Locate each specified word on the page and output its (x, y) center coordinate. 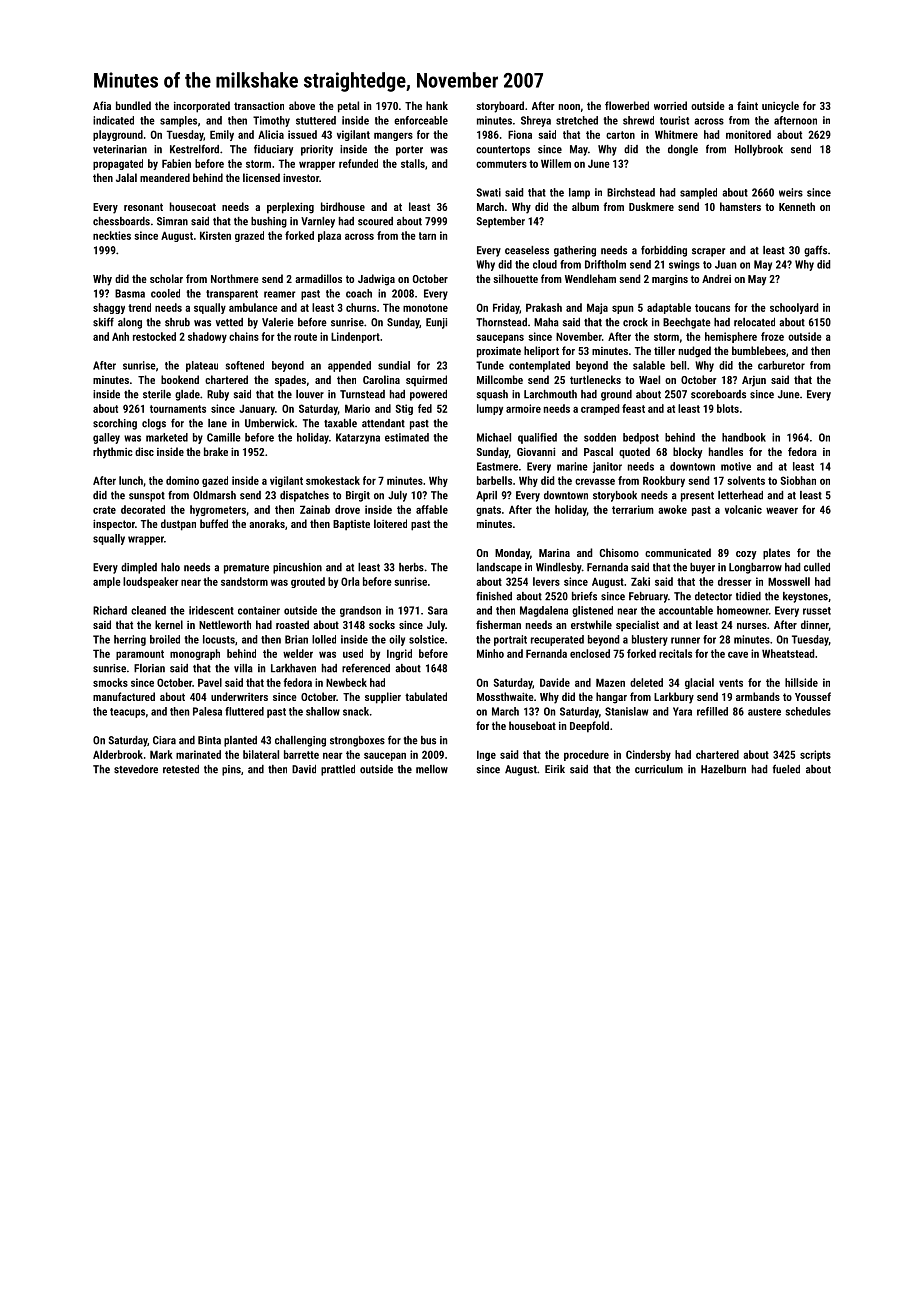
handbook (744, 437)
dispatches (304, 496)
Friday (506, 308)
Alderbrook (118, 754)
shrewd (638, 120)
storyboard (500, 107)
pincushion (297, 568)
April (486, 496)
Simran (172, 221)
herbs (411, 567)
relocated (754, 322)
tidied (748, 596)
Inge (486, 755)
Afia (102, 105)
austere (764, 712)
